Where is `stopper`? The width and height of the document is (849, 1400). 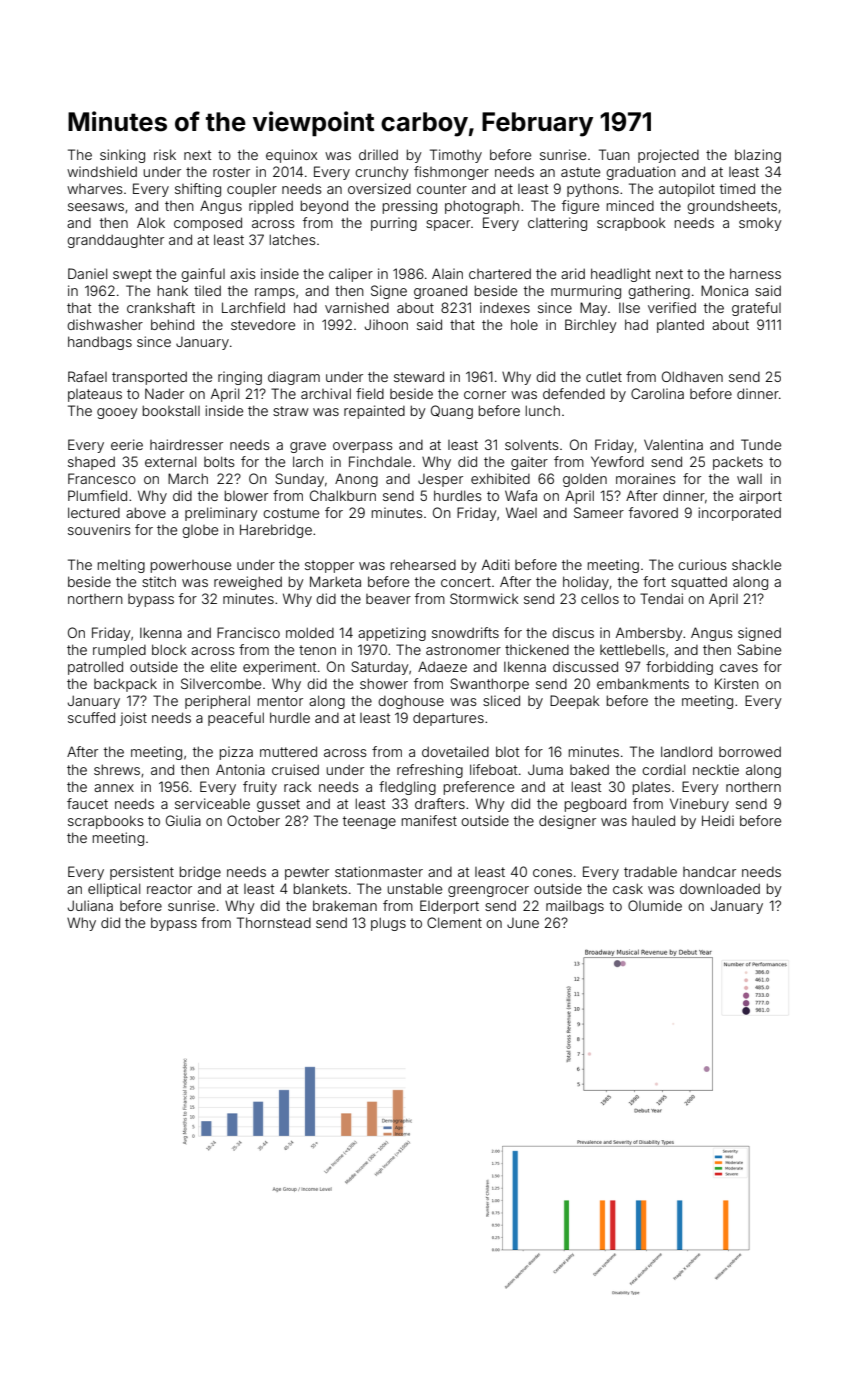 stopper is located at coordinates (329, 566).
